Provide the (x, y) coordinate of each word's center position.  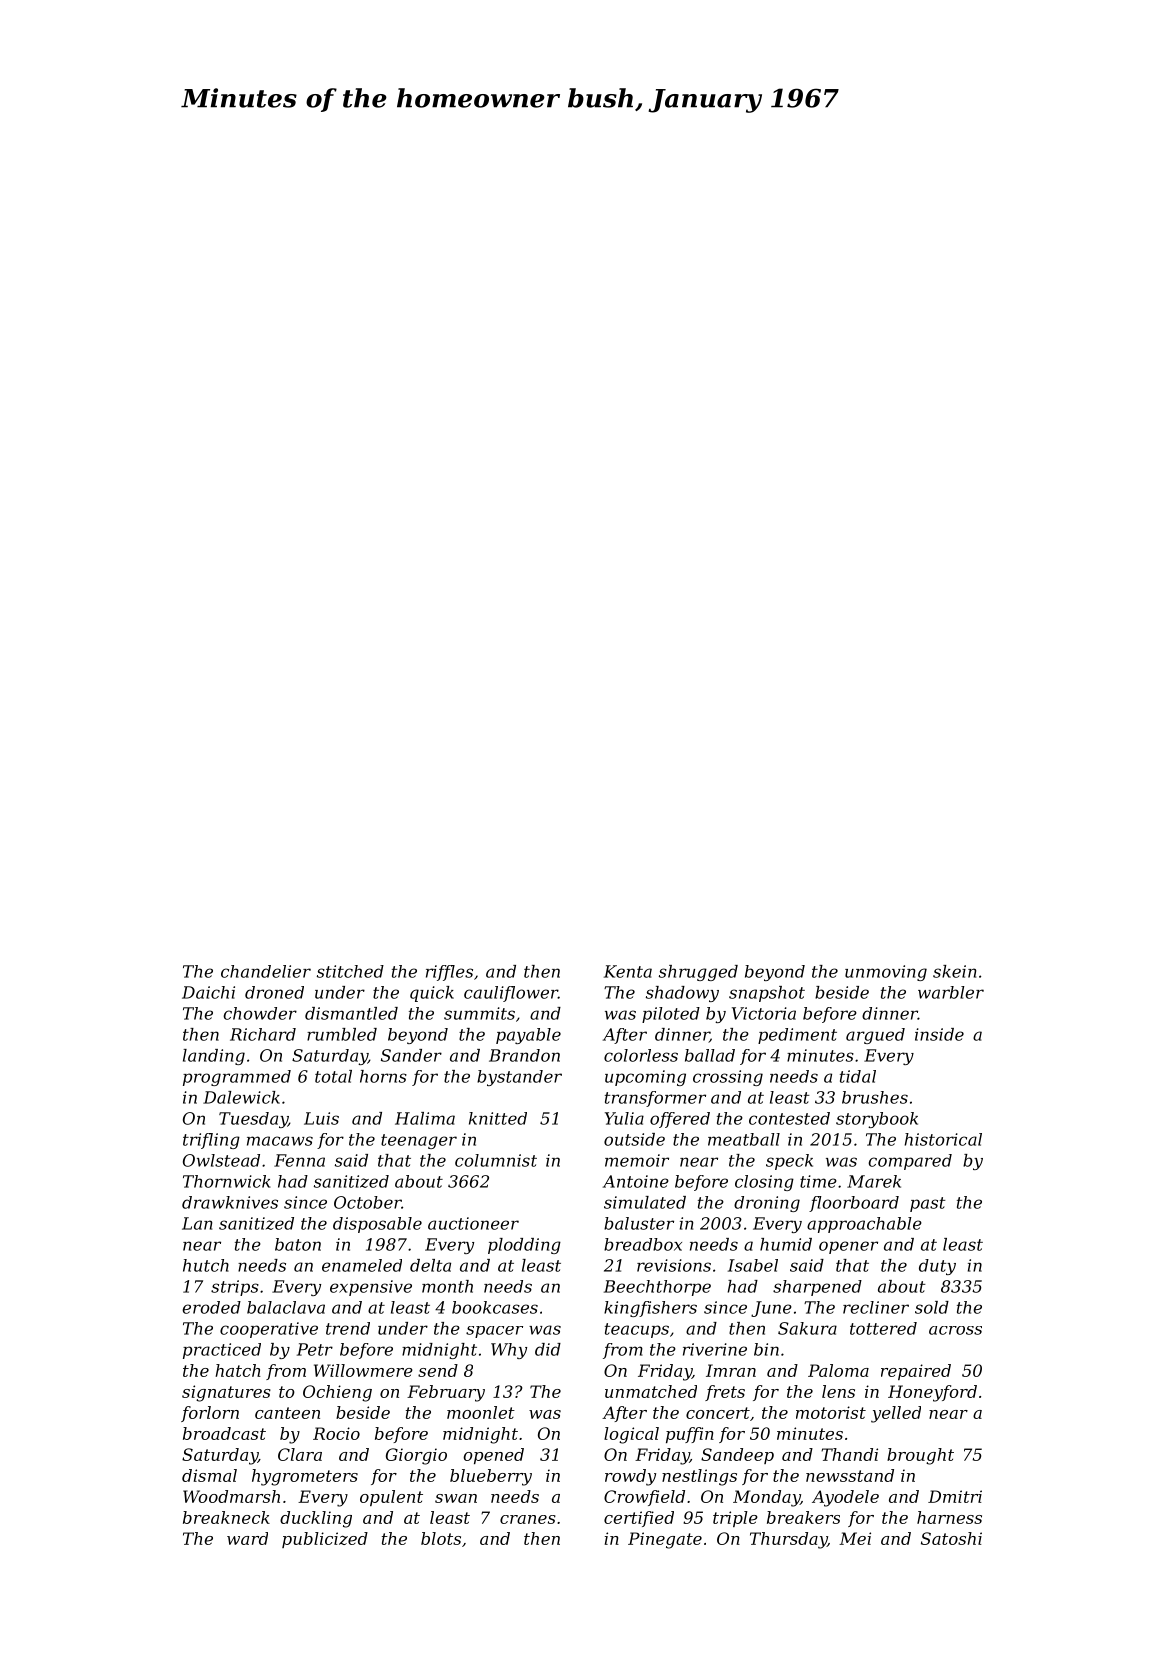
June (771, 1309)
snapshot (767, 994)
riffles (449, 973)
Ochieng (337, 1393)
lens (838, 1391)
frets (725, 1393)
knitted (498, 1118)
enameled (362, 1265)
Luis (321, 1118)
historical (943, 1139)
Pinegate (665, 1540)
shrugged (698, 973)
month (447, 1286)
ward (247, 1538)
